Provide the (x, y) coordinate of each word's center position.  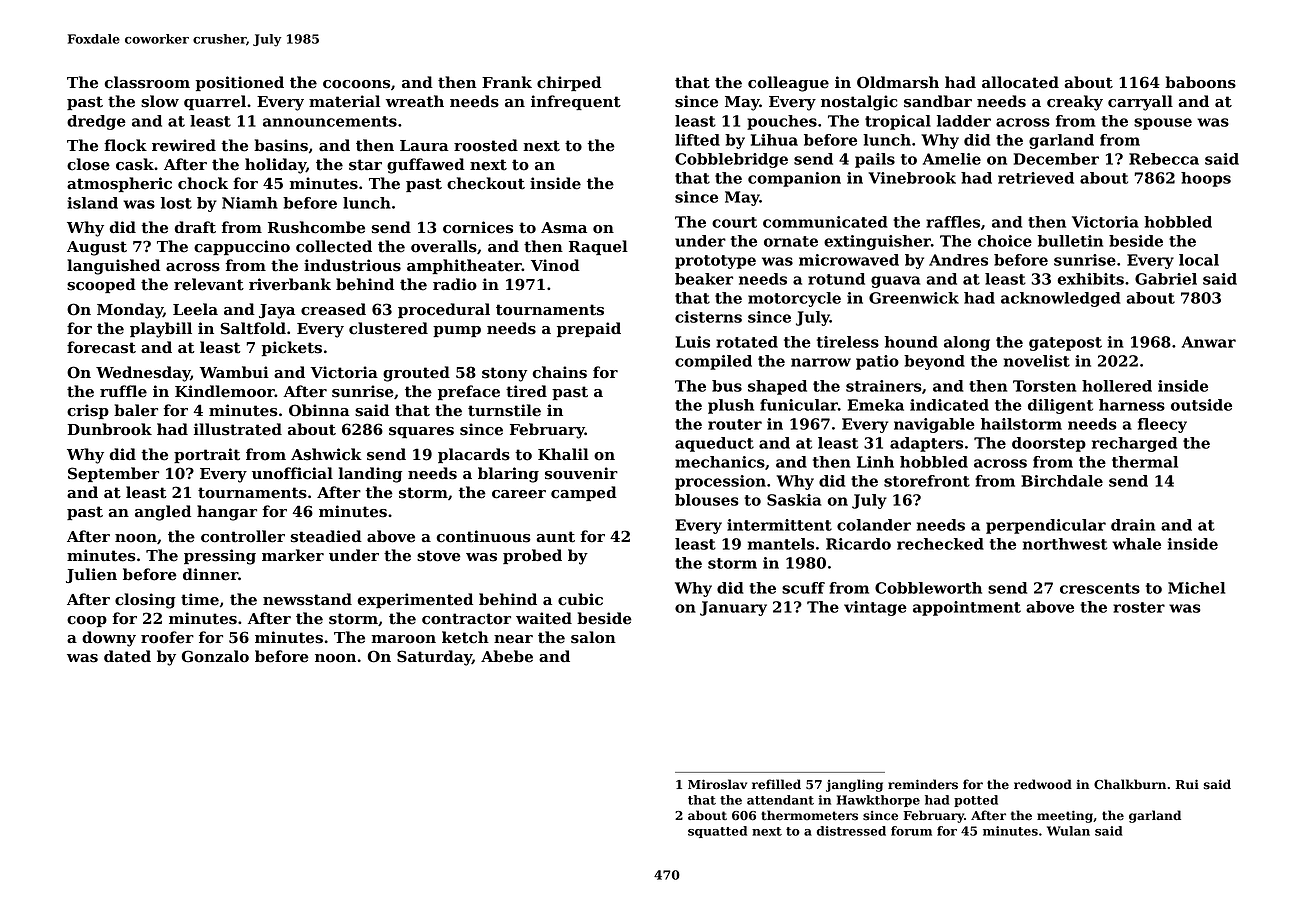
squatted (717, 832)
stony (504, 374)
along (967, 343)
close (88, 164)
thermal (1145, 462)
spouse (1163, 124)
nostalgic (859, 103)
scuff (803, 588)
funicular (799, 405)
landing (370, 475)
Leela (195, 309)
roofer (167, 637)
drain (1133, 525)
